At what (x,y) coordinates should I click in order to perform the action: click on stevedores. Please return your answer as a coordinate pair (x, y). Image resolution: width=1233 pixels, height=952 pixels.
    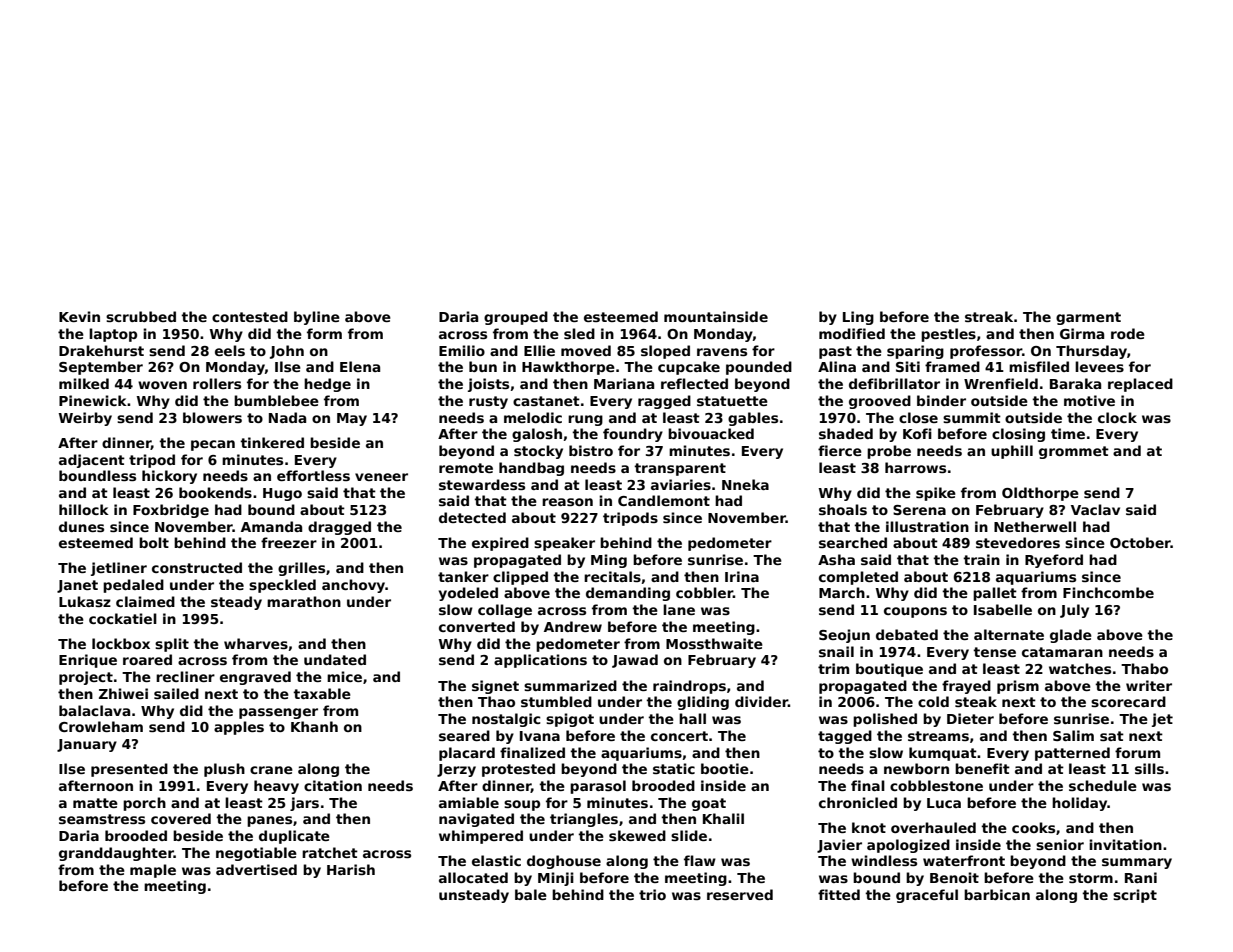
    Looking at the image, I should click on (1018, 542).
